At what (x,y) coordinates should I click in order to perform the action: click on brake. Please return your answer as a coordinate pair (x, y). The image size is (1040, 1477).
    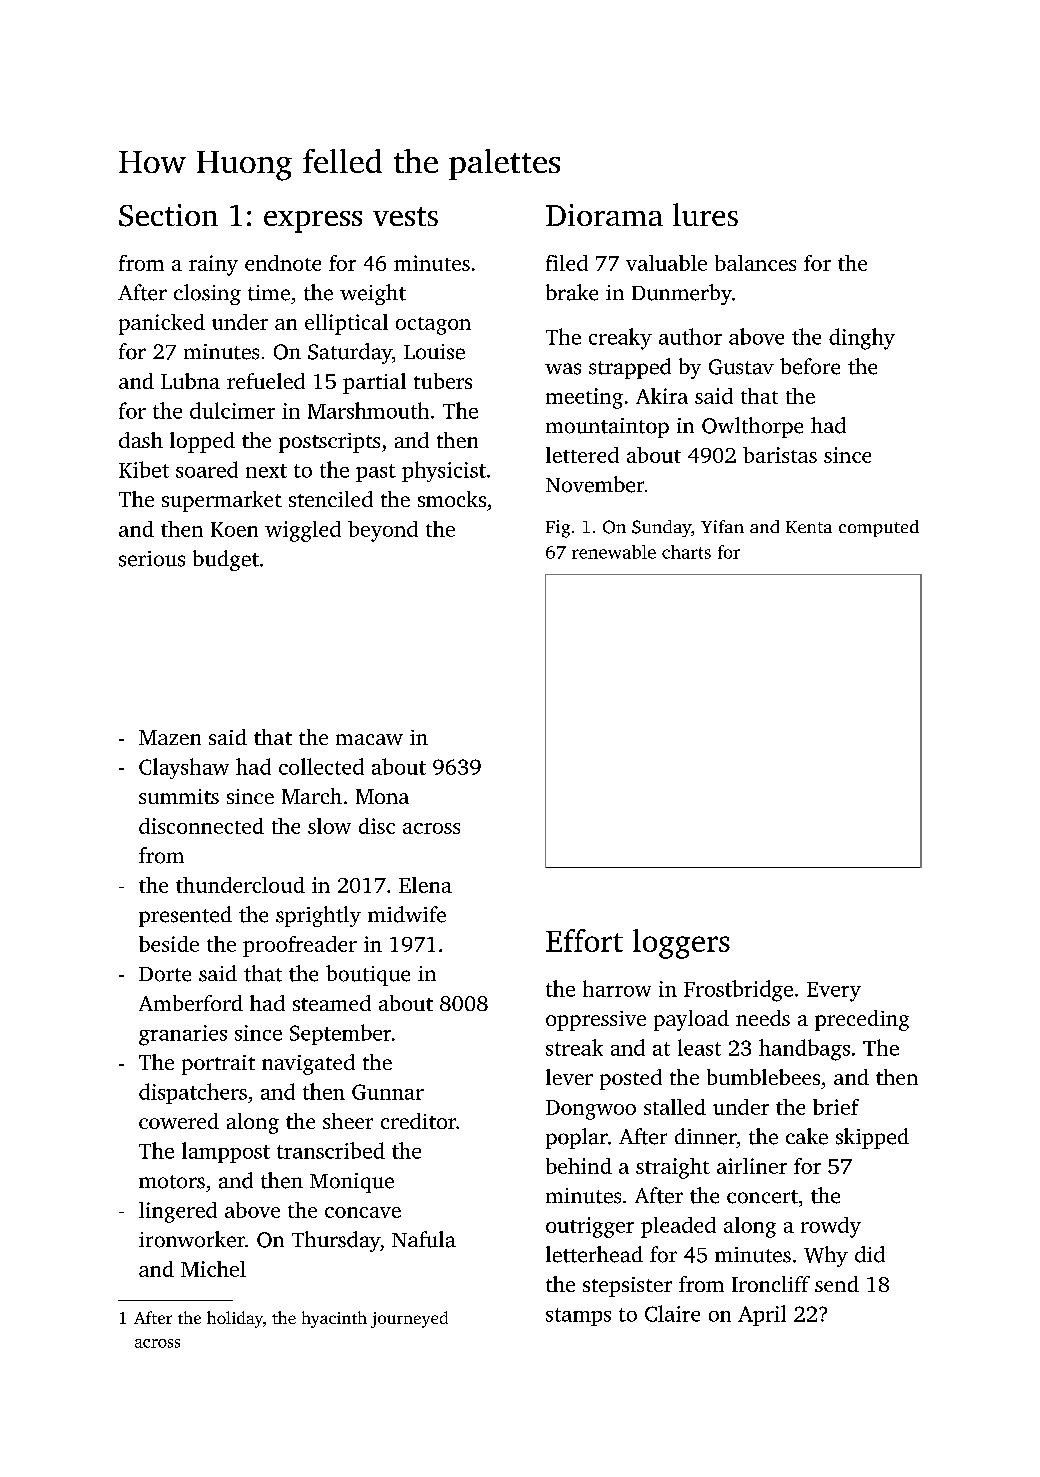
    Looking at the image, I should click on (572, 292).
